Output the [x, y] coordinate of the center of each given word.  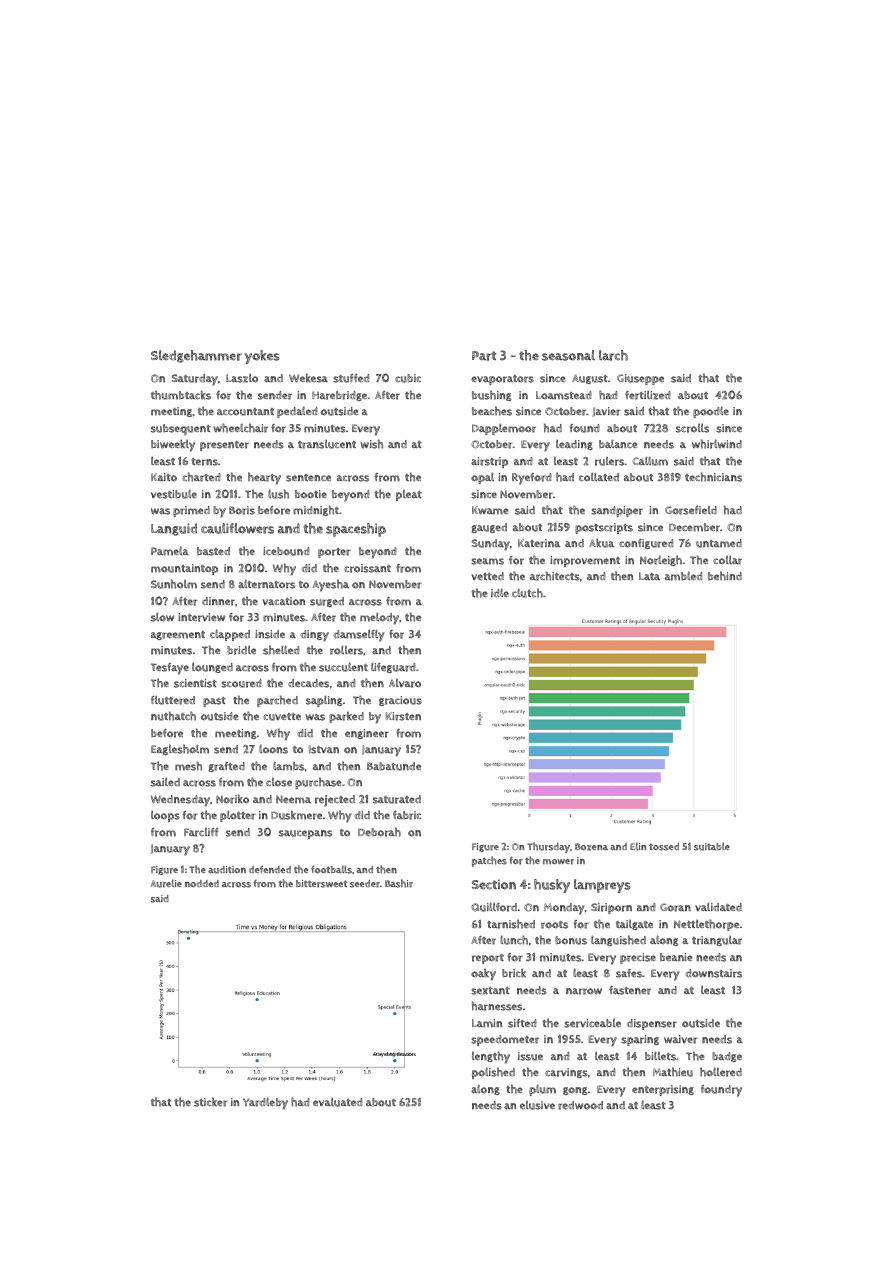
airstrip [489, 462]
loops [165, 816]
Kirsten [403, 716]
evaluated [337, 1102]
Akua [601, 543]
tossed [664, 847]
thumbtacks [181, 395]
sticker [211, 1102]
